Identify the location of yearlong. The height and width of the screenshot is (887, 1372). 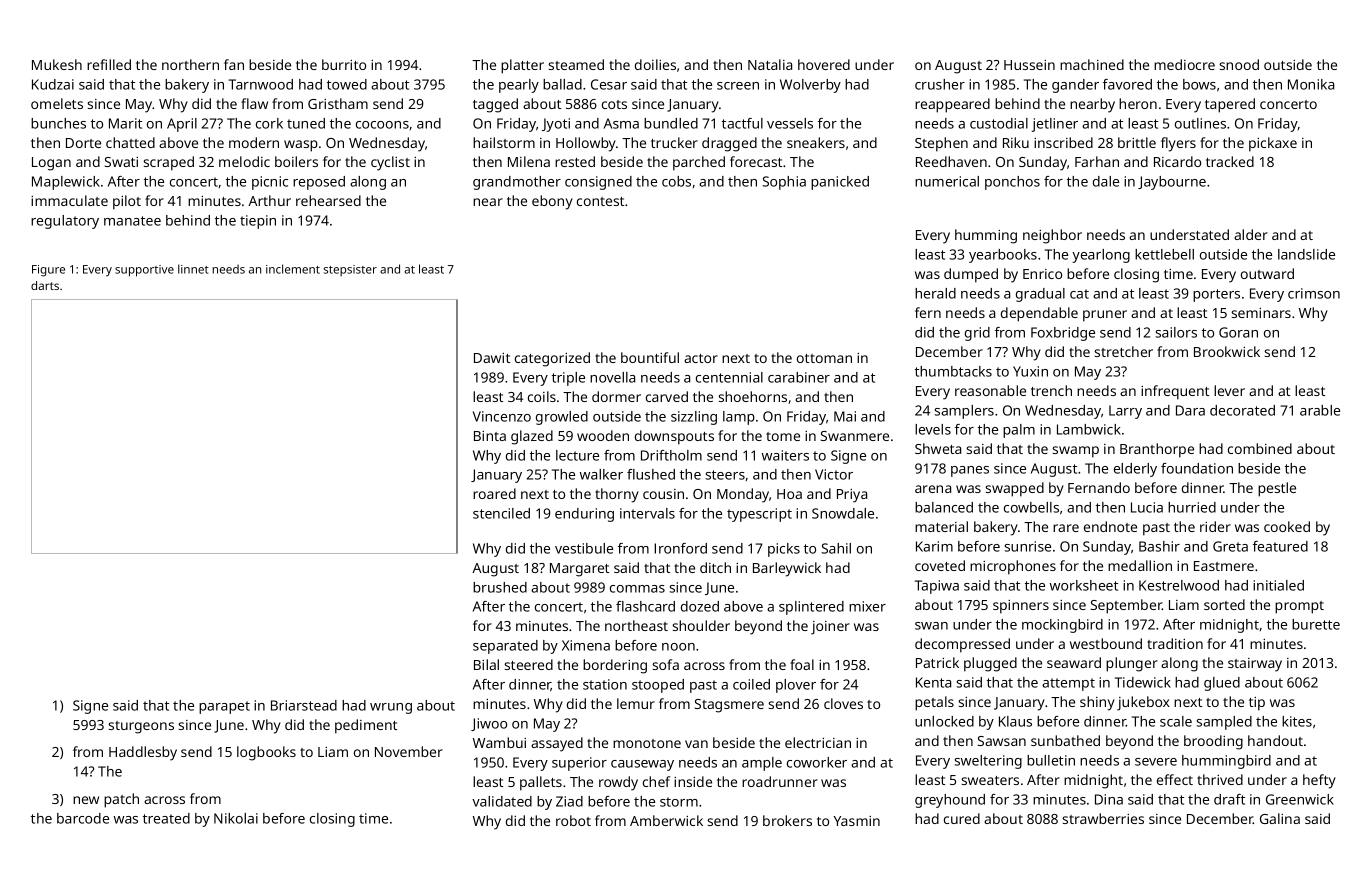
(1101, 256).
